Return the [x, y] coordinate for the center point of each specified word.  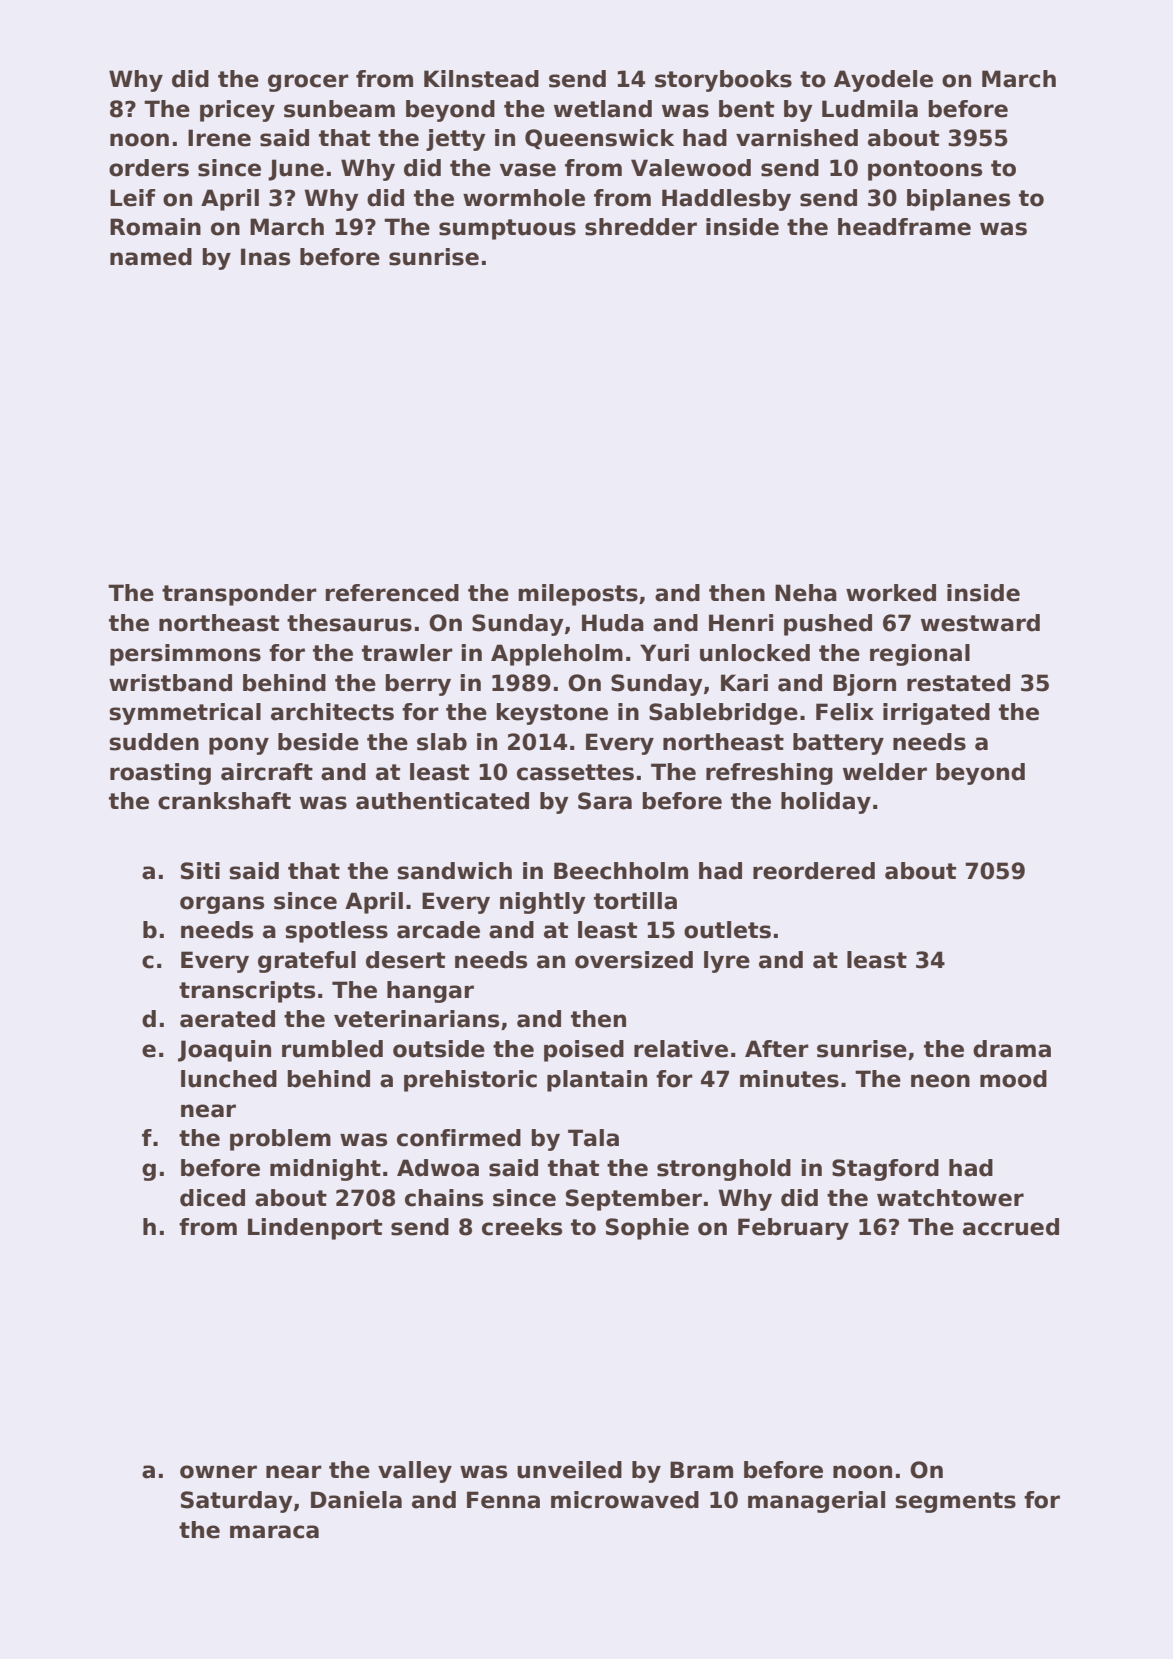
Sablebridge [723, 714]
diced [212, 1198]
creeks [522, 1227]
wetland [603, 109]
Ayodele [883, 81]
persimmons [185, 655]
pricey [237, 111]
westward [980, 623]
